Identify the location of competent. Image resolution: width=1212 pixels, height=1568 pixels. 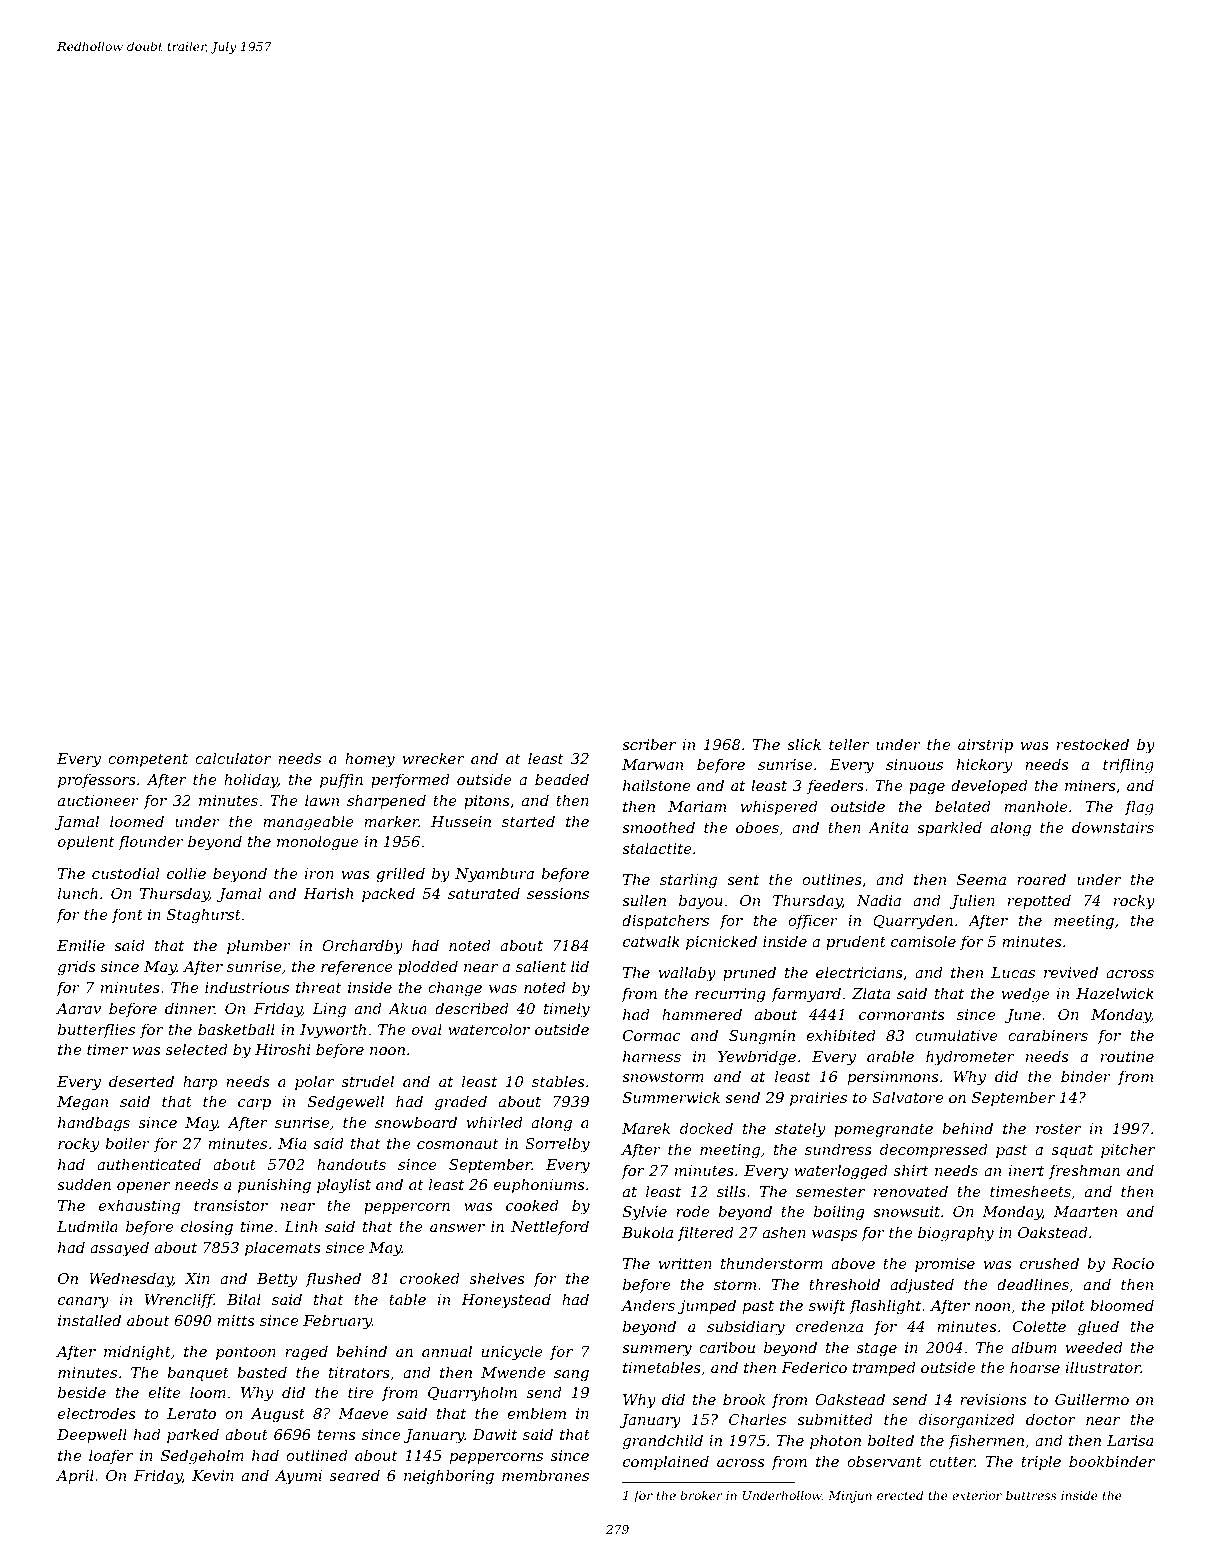
(148, 760).
